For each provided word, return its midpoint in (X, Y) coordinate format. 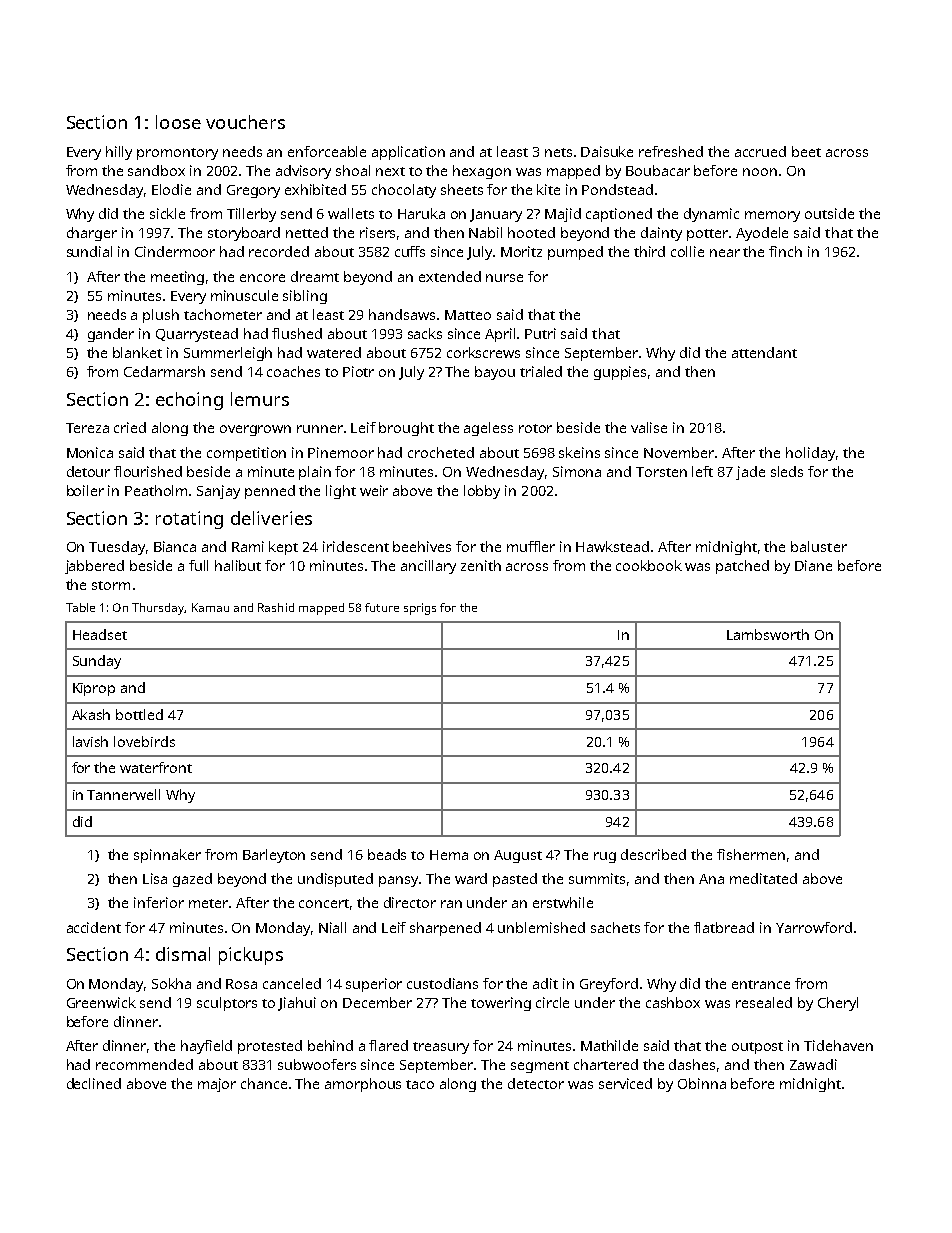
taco (420, 1084)
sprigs (420, 609)
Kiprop (94, 689)
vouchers (245, 122)
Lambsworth (768, 634)
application (408, 153)
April (500, 335)
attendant (764, 352)
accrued (760, 151)
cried (130, 427)
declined (94, 1083)
